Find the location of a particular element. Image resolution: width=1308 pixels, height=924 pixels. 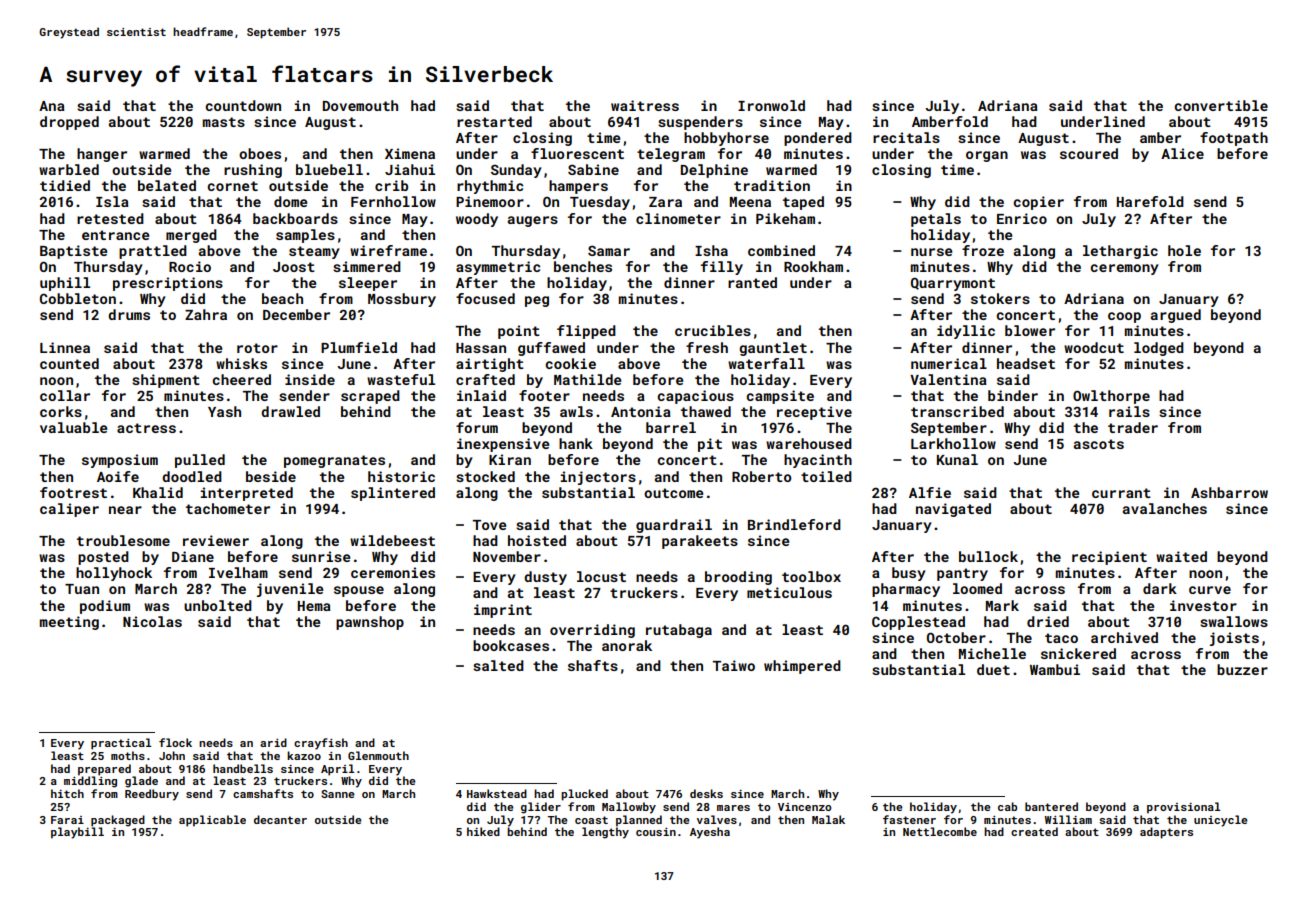

waited is located at coordinates (1181, 556).
